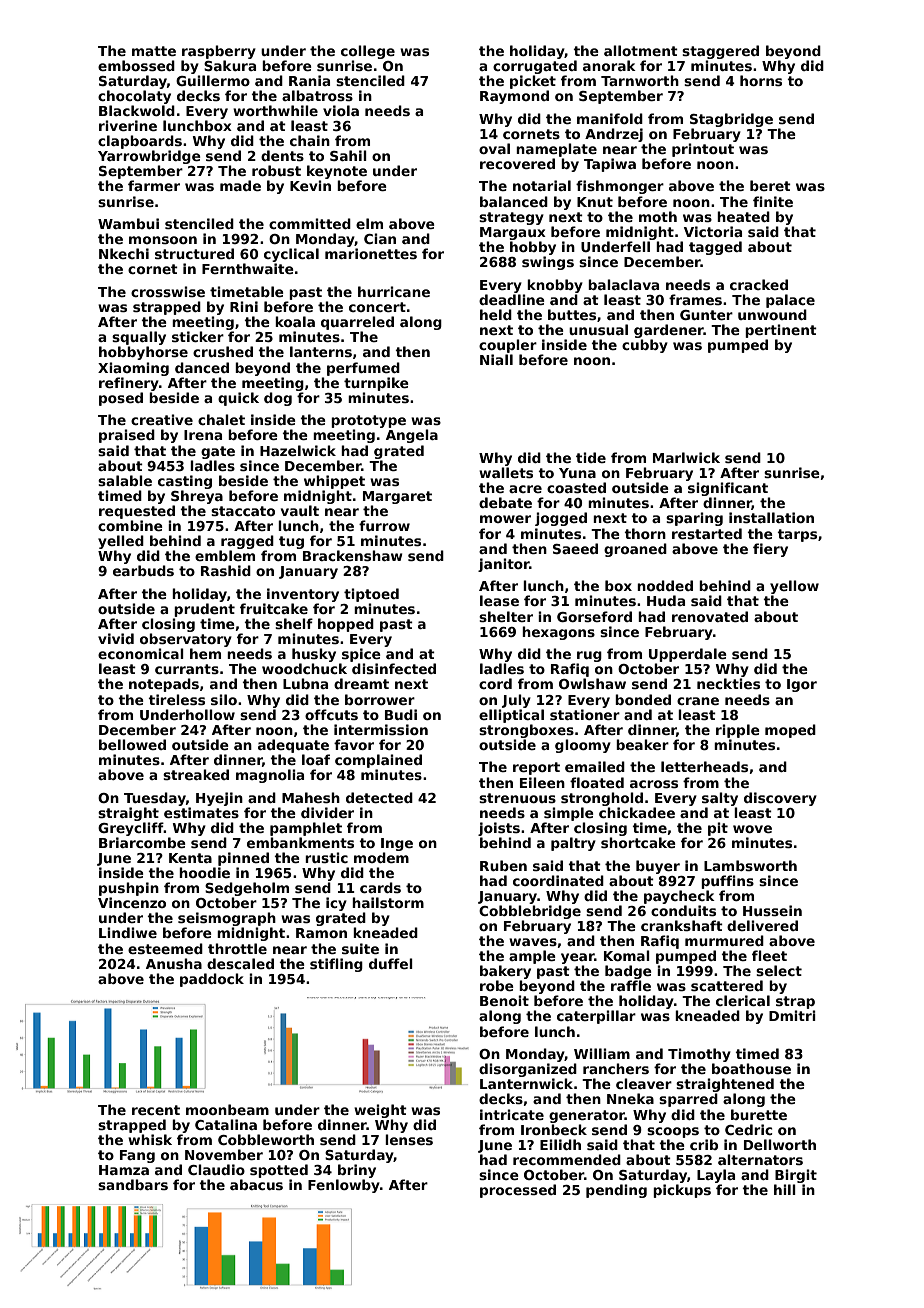  What do you see at coordinates (731, 120) in the image?
I see `Stagbridge` at bounding box center [731, 120].
